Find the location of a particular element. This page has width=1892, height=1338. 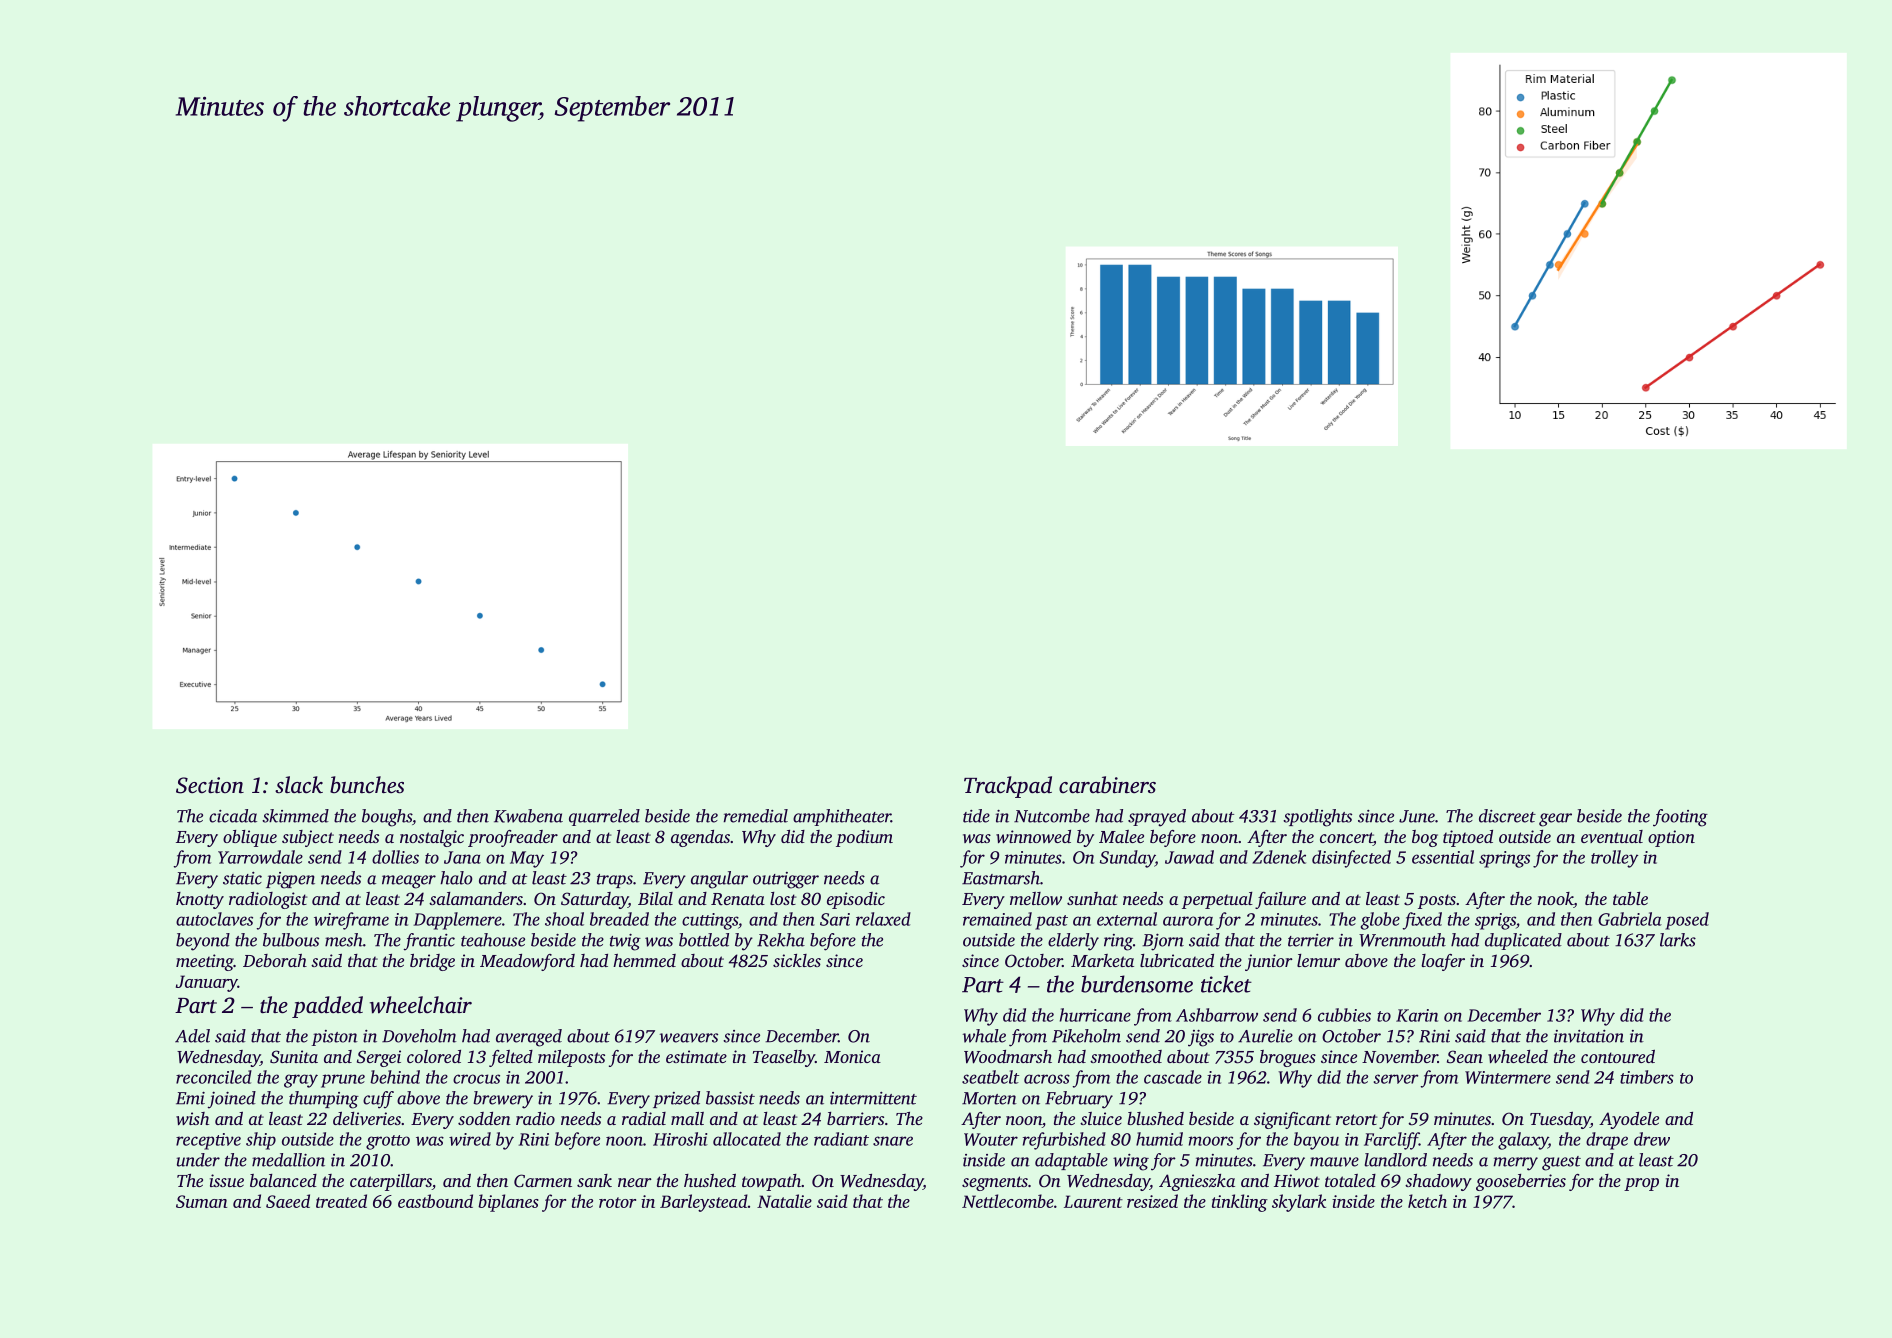

ketch is located at coordinates (1427, 1201).
